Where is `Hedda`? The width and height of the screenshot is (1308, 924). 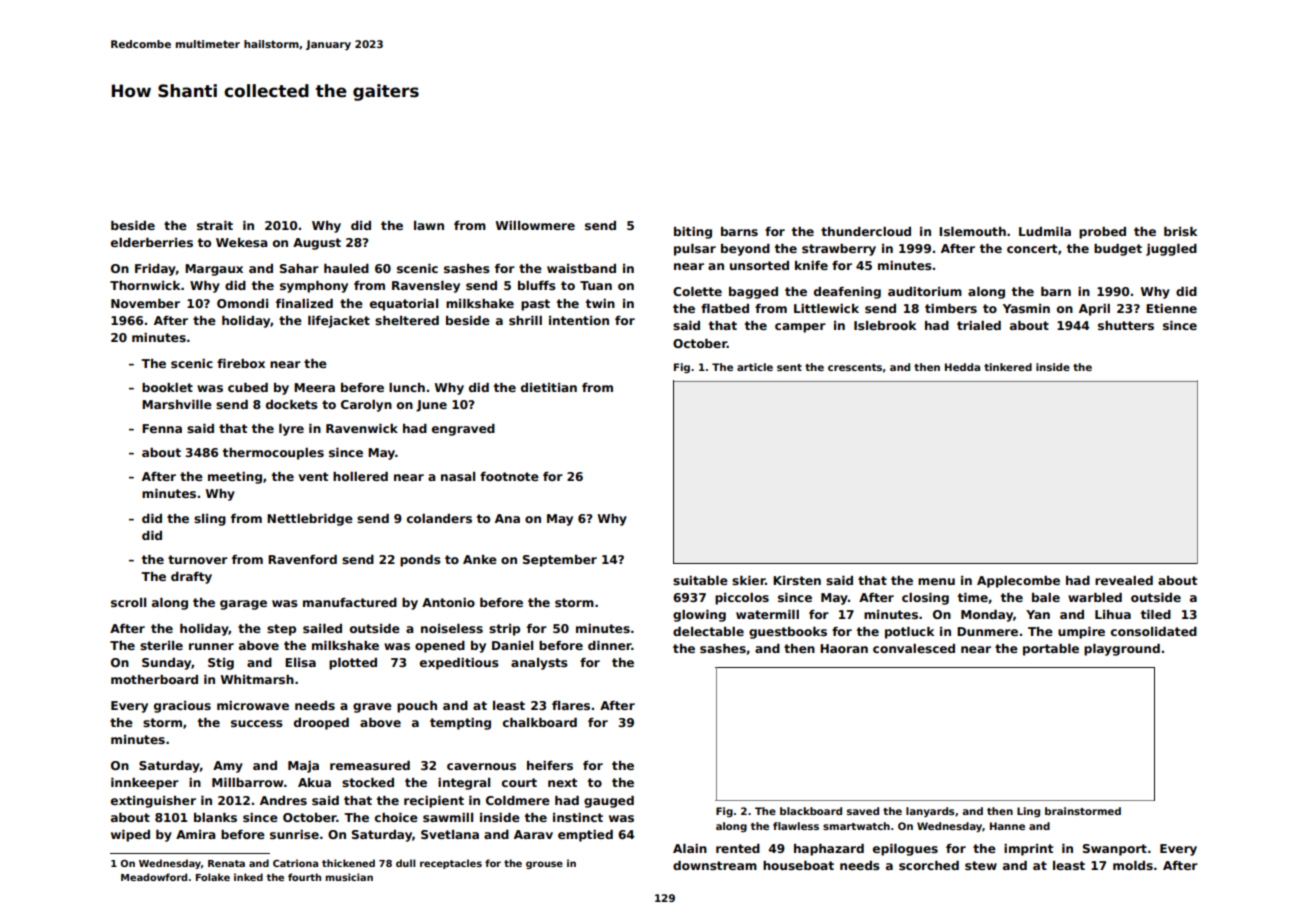 Hedda is located at coordinates (962, 367).
